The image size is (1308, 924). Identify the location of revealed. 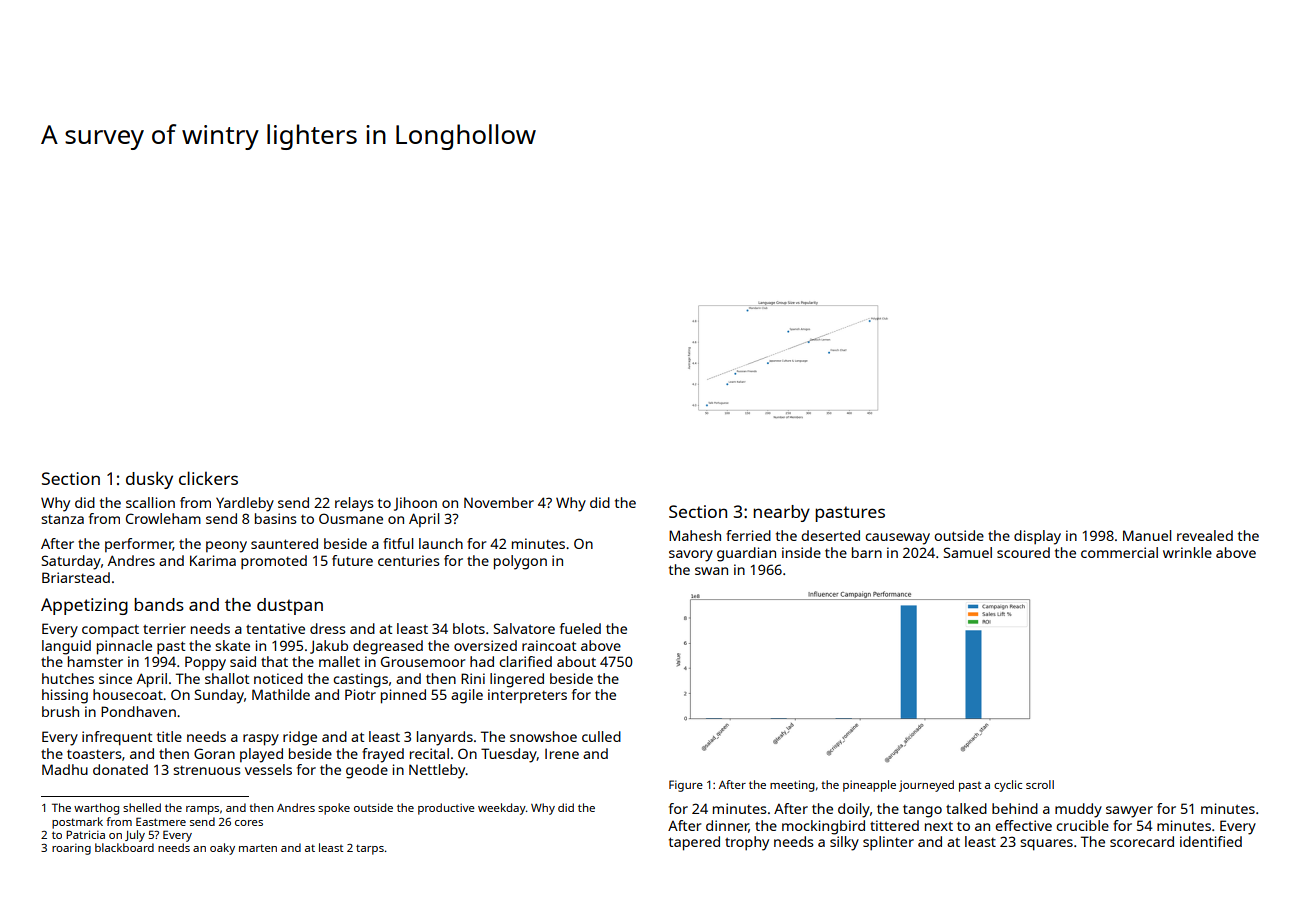
(1205, 535).
